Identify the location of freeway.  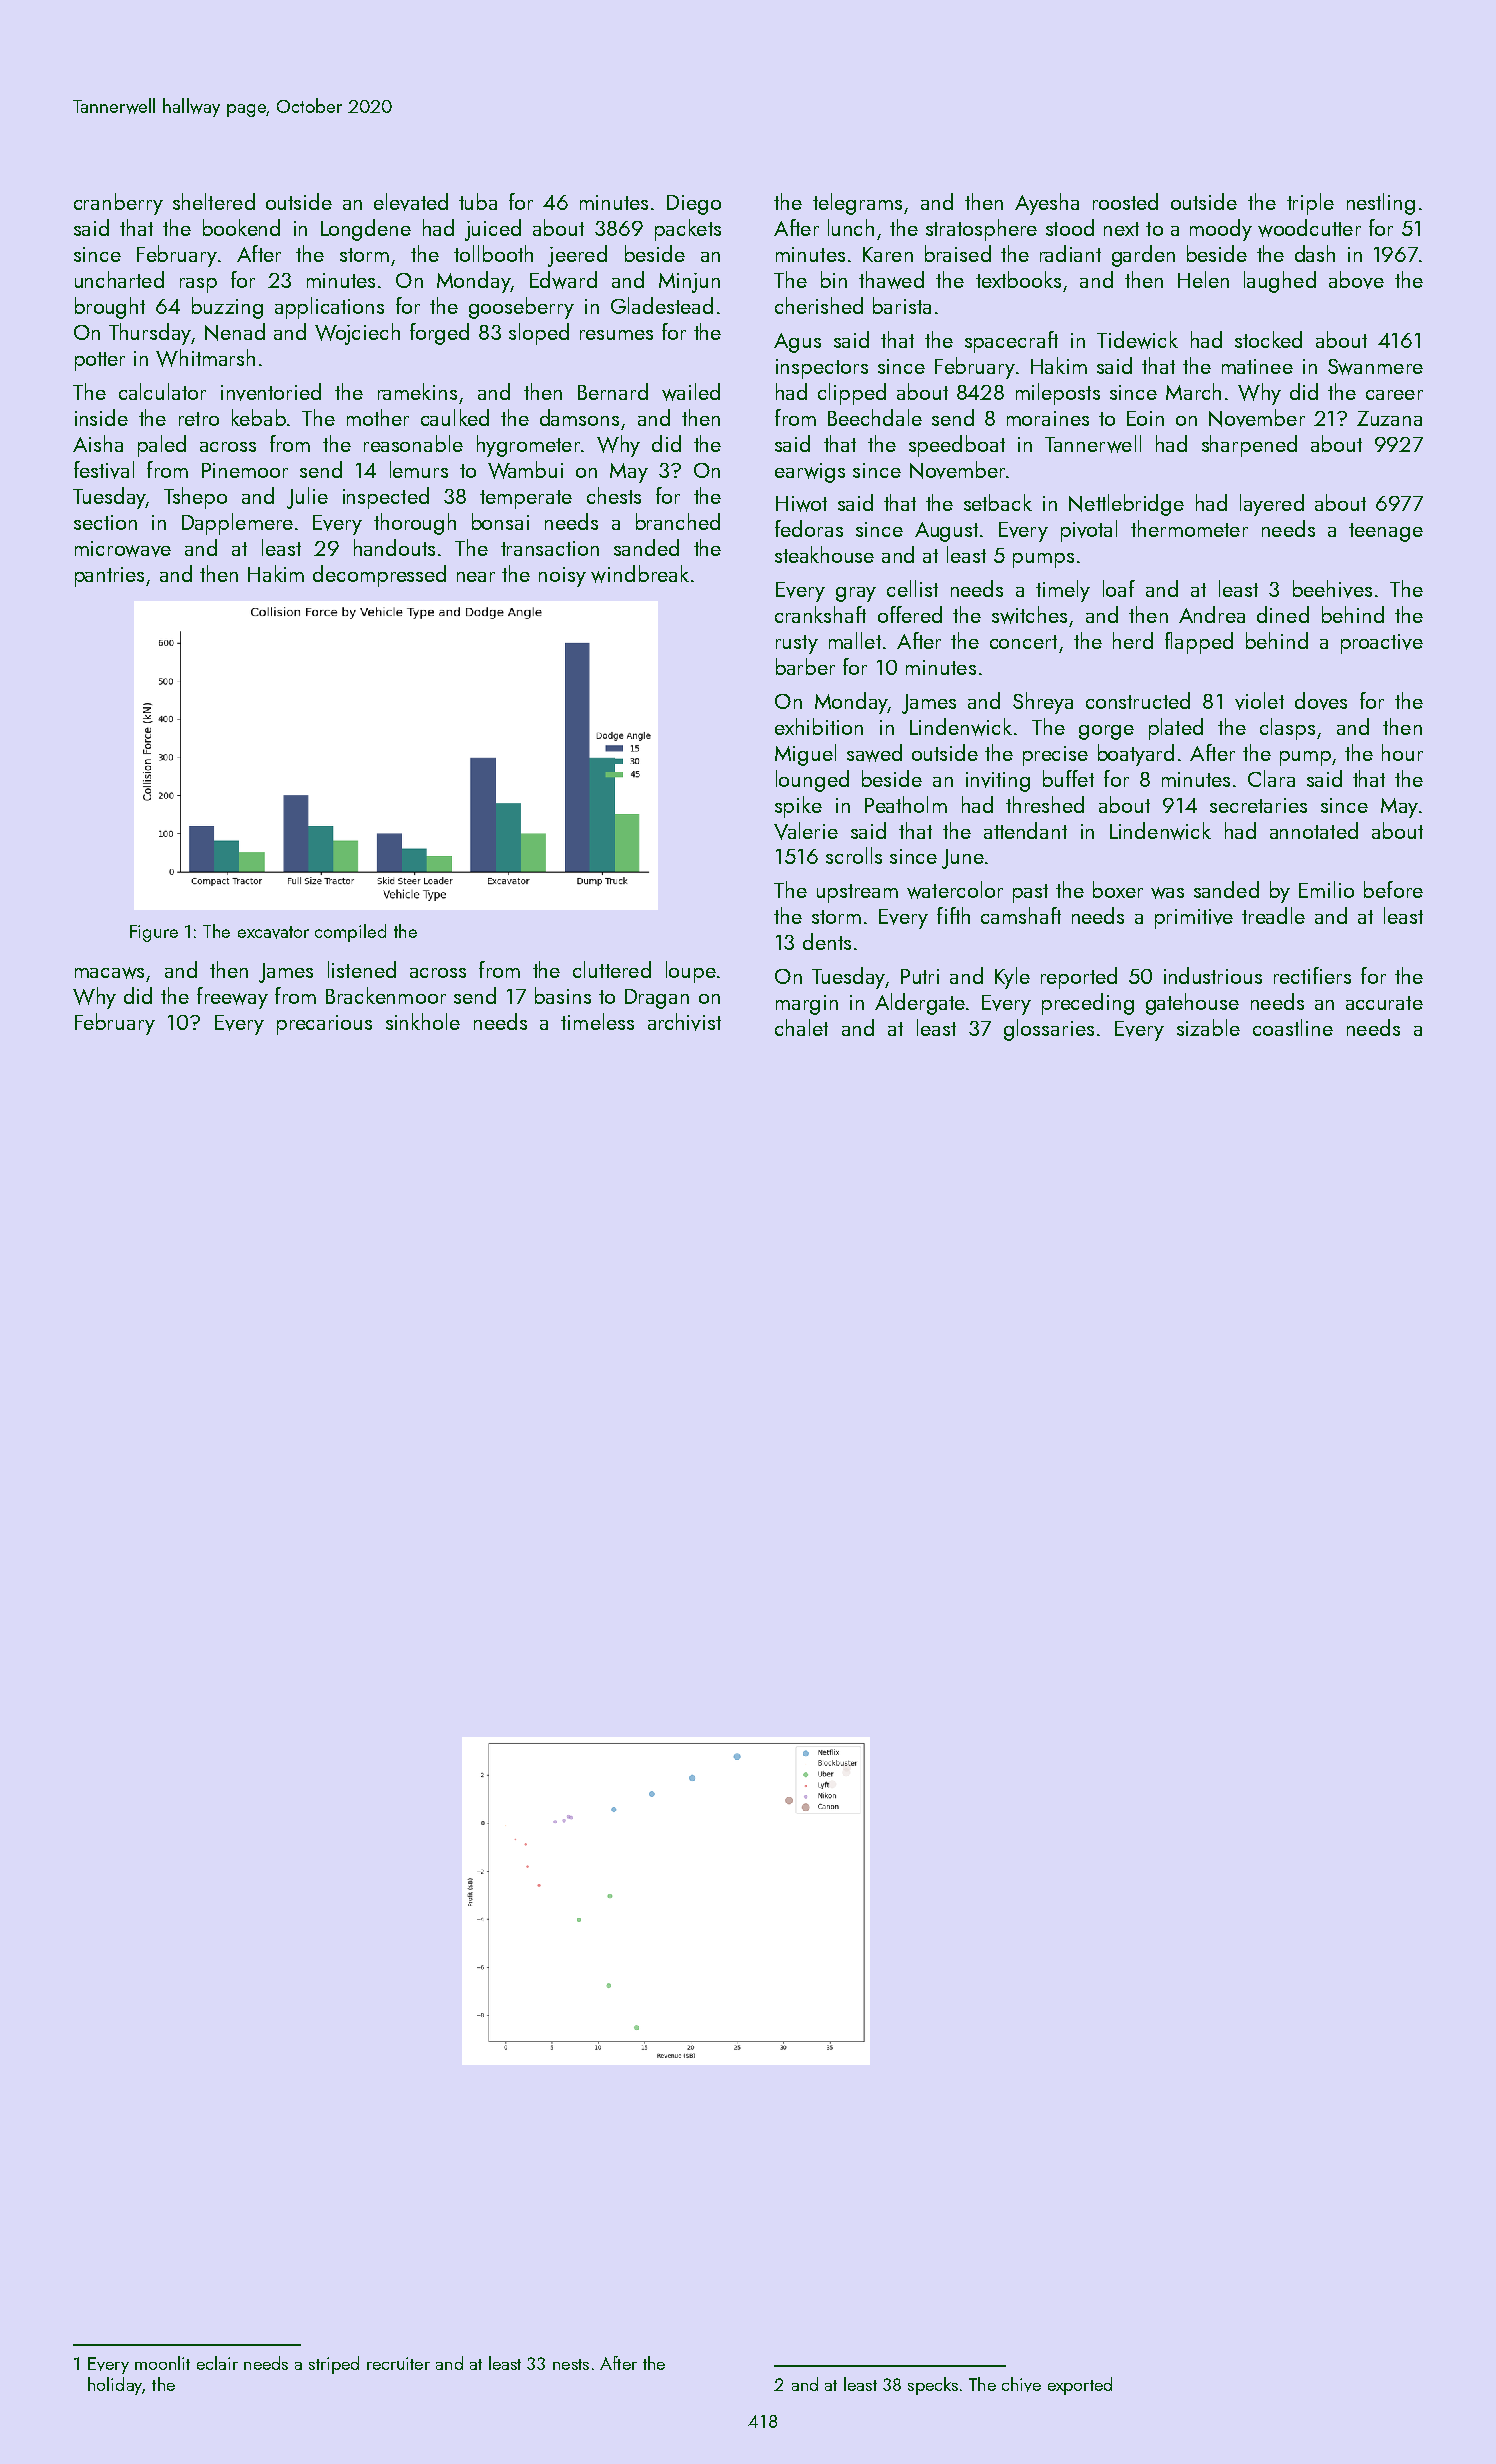
(232, 998).
